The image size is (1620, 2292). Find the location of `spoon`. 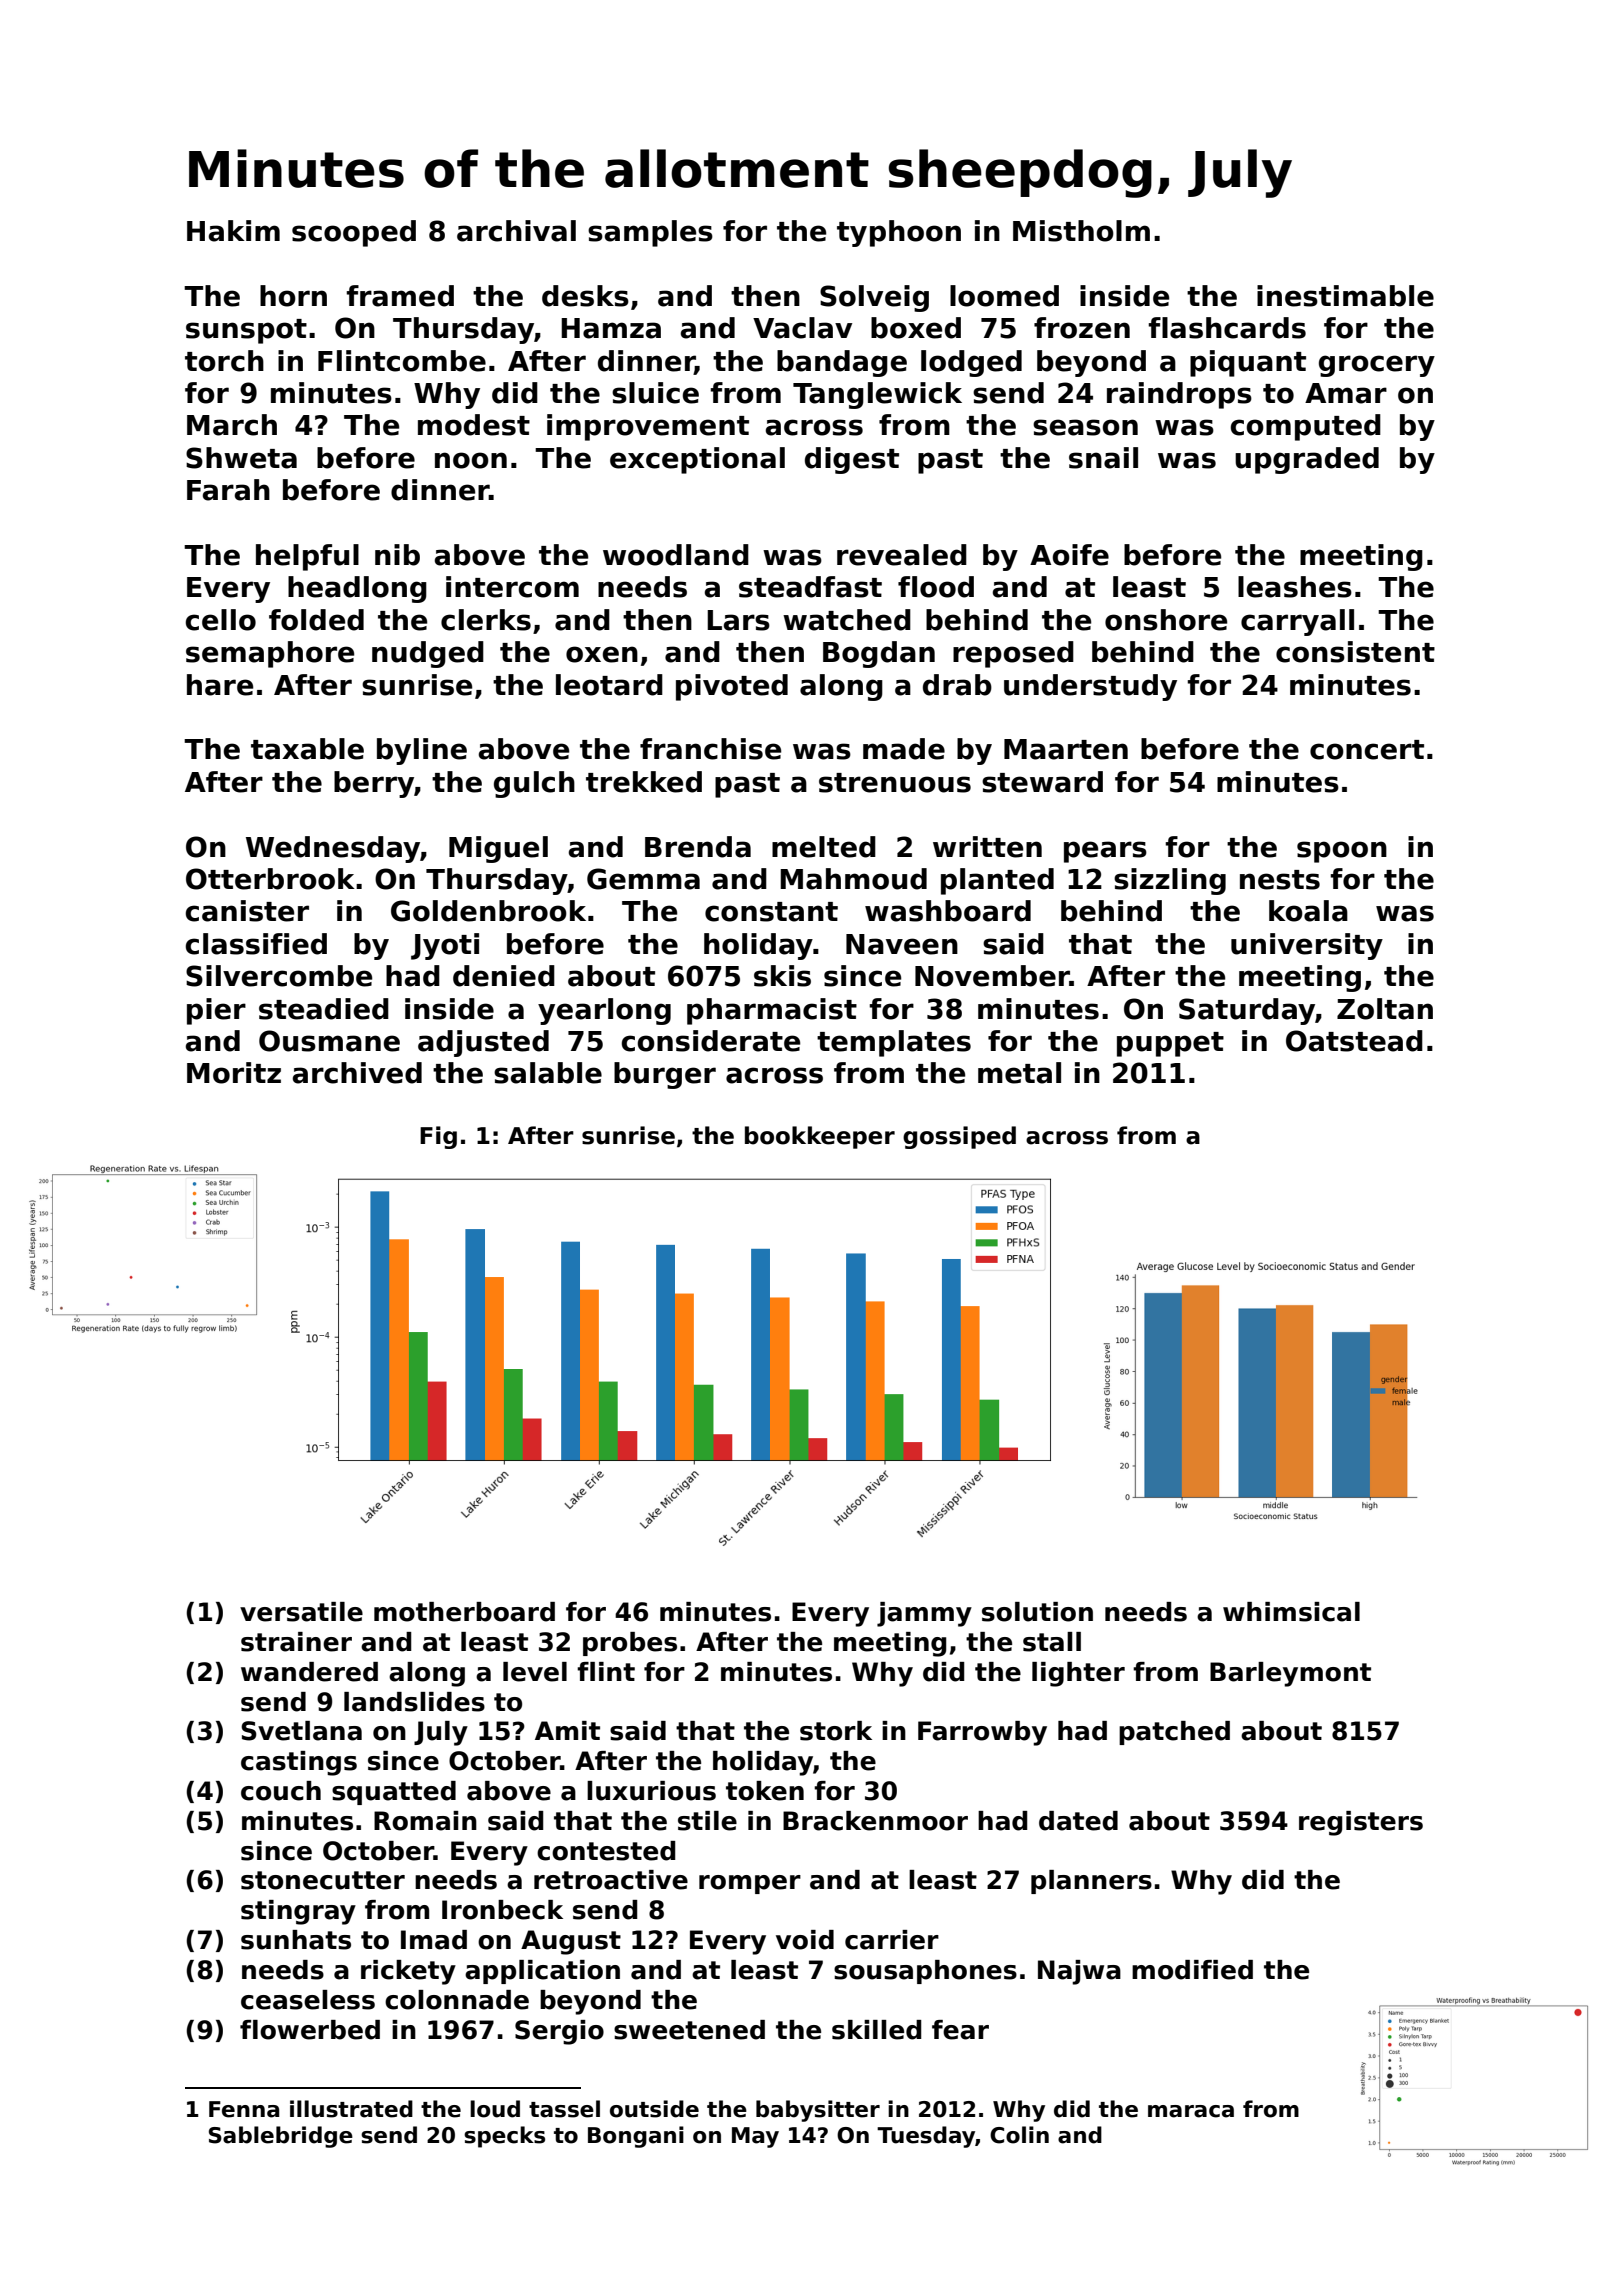

spoon is located at coordinates (1342, 852).
